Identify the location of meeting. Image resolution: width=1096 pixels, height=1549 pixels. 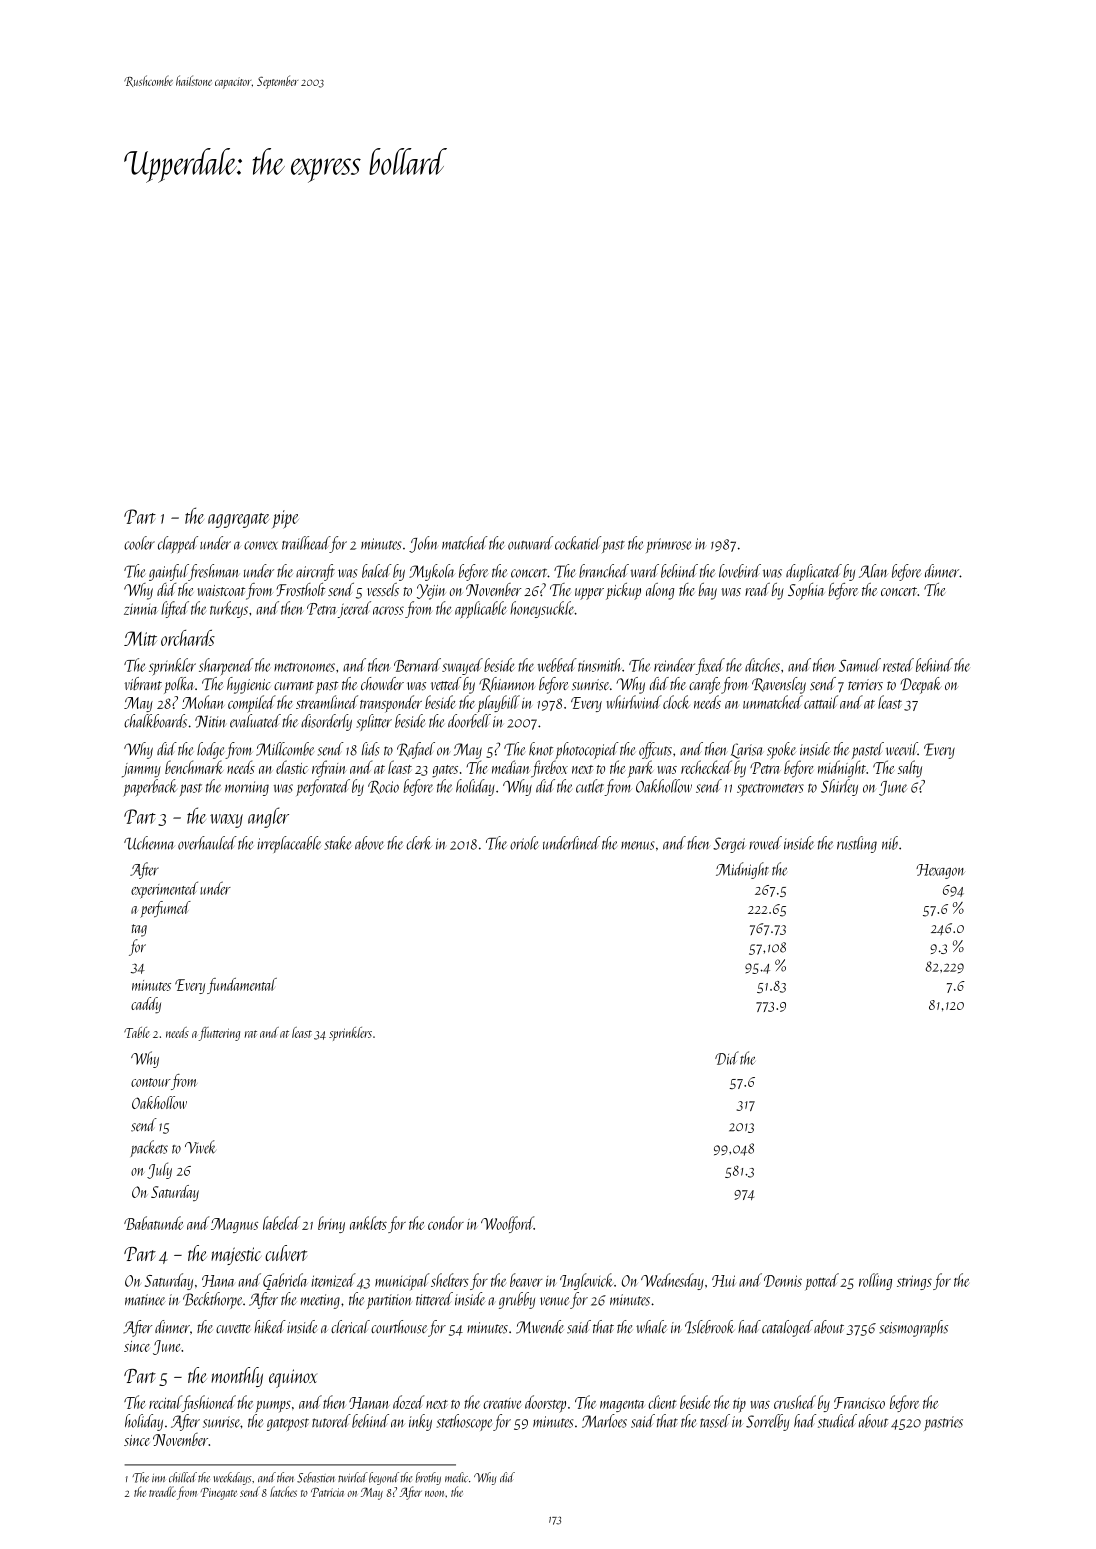
(320, 1301).
